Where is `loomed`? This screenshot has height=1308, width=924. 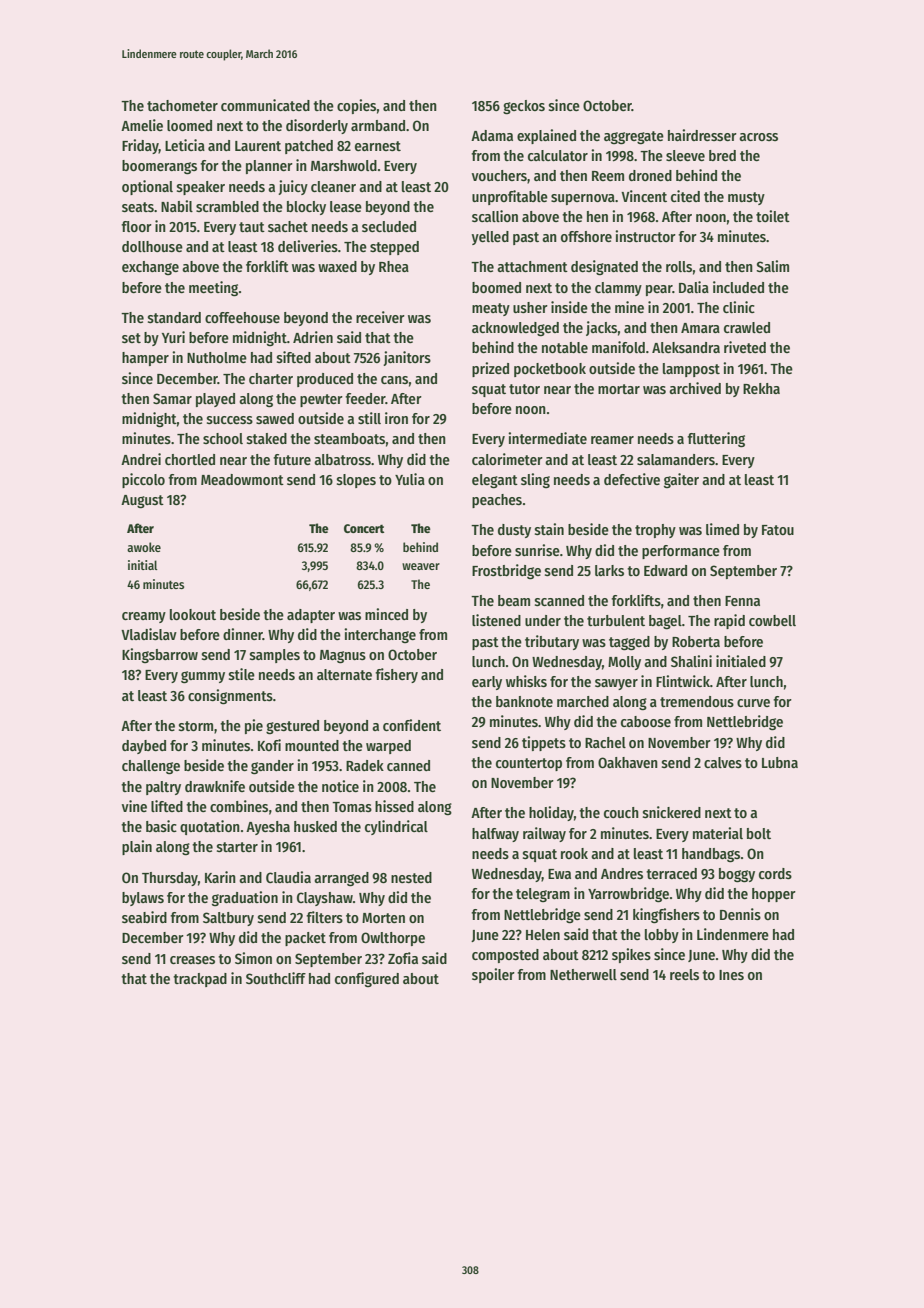
loomed is located at coordinates (189, 125).
